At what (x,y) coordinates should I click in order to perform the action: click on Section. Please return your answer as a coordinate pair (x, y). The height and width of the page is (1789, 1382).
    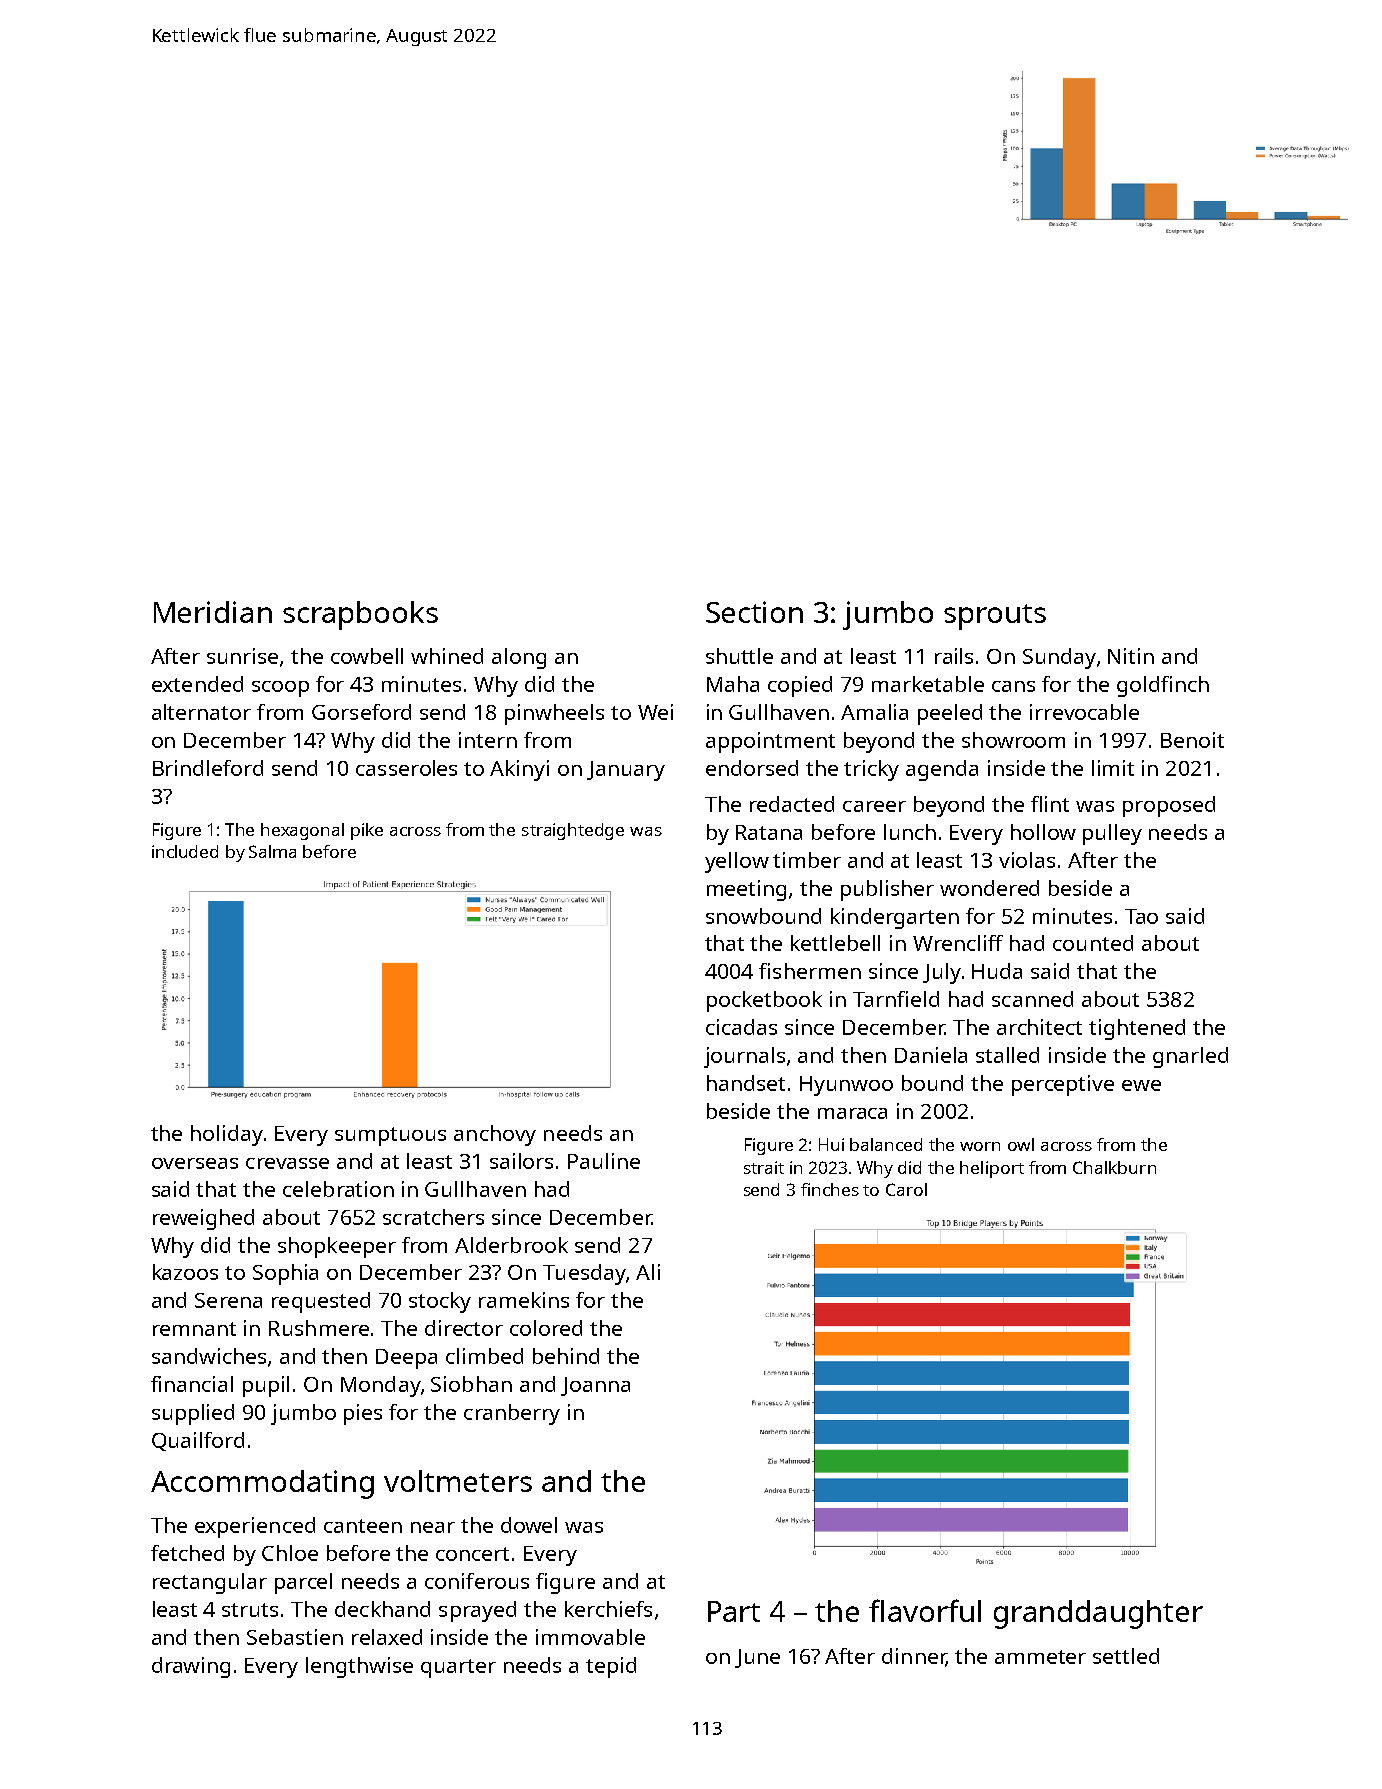
    Looking at the image, I should click on (754, 612).
